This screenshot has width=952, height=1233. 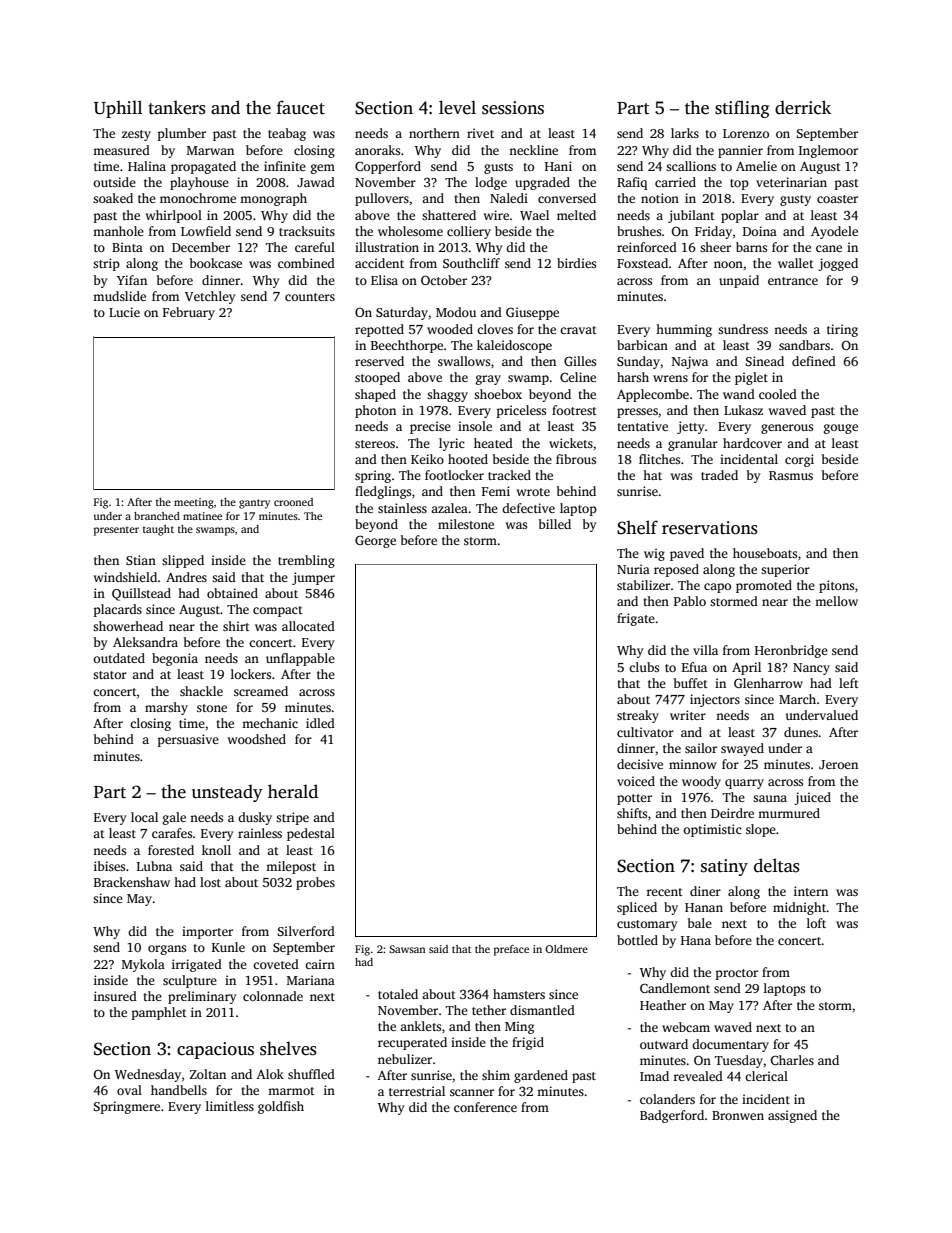 I want to click on bale, so click(x=700, y=923).
